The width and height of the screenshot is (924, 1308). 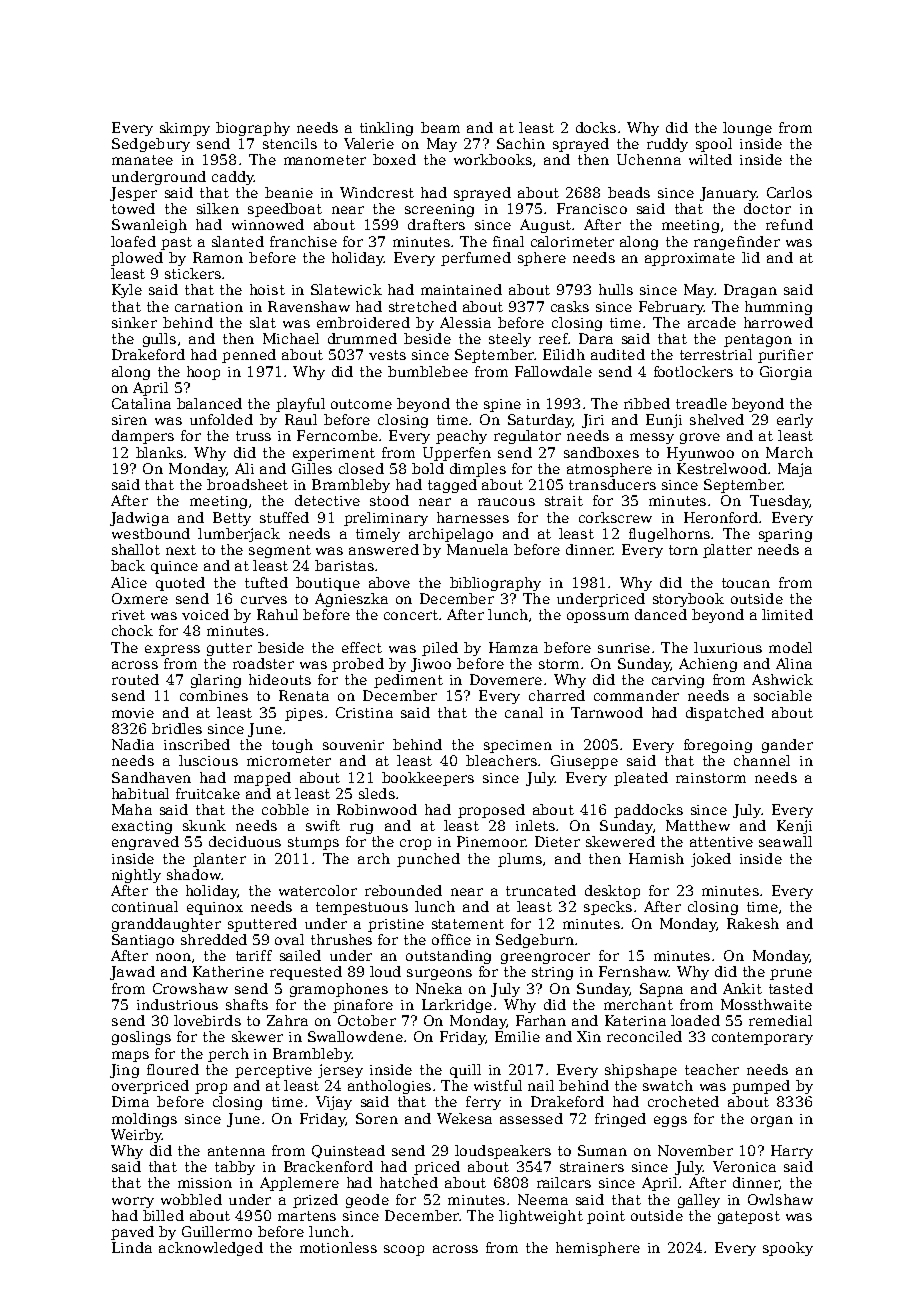 What do you see at coordinates (129, 420) in the screenshot?
I see `siren` at bounding box center [129, 420].
